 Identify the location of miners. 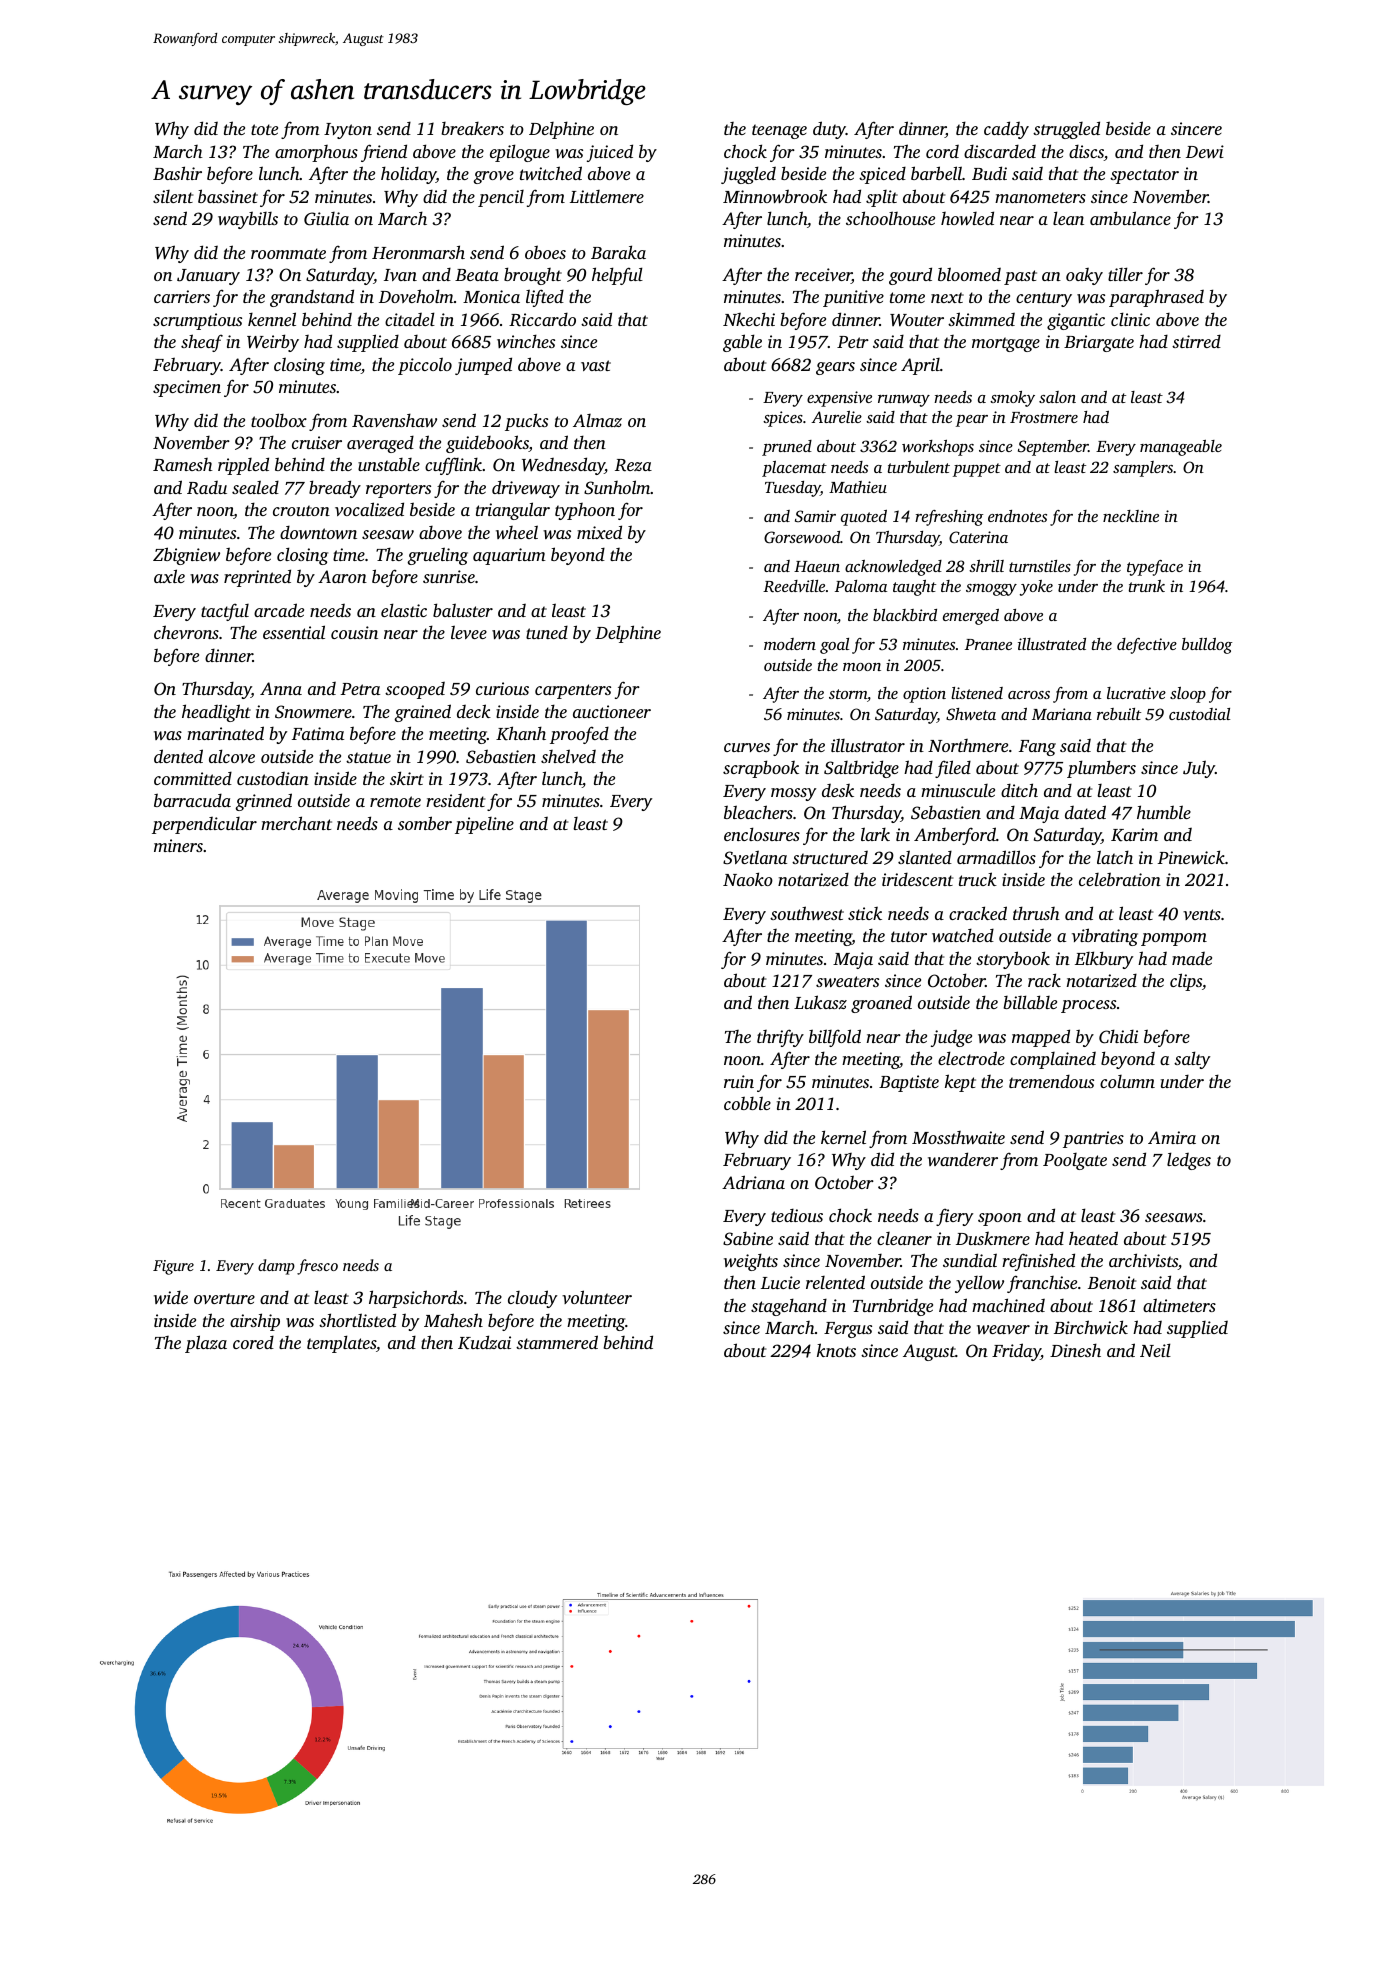
(178, 845).
